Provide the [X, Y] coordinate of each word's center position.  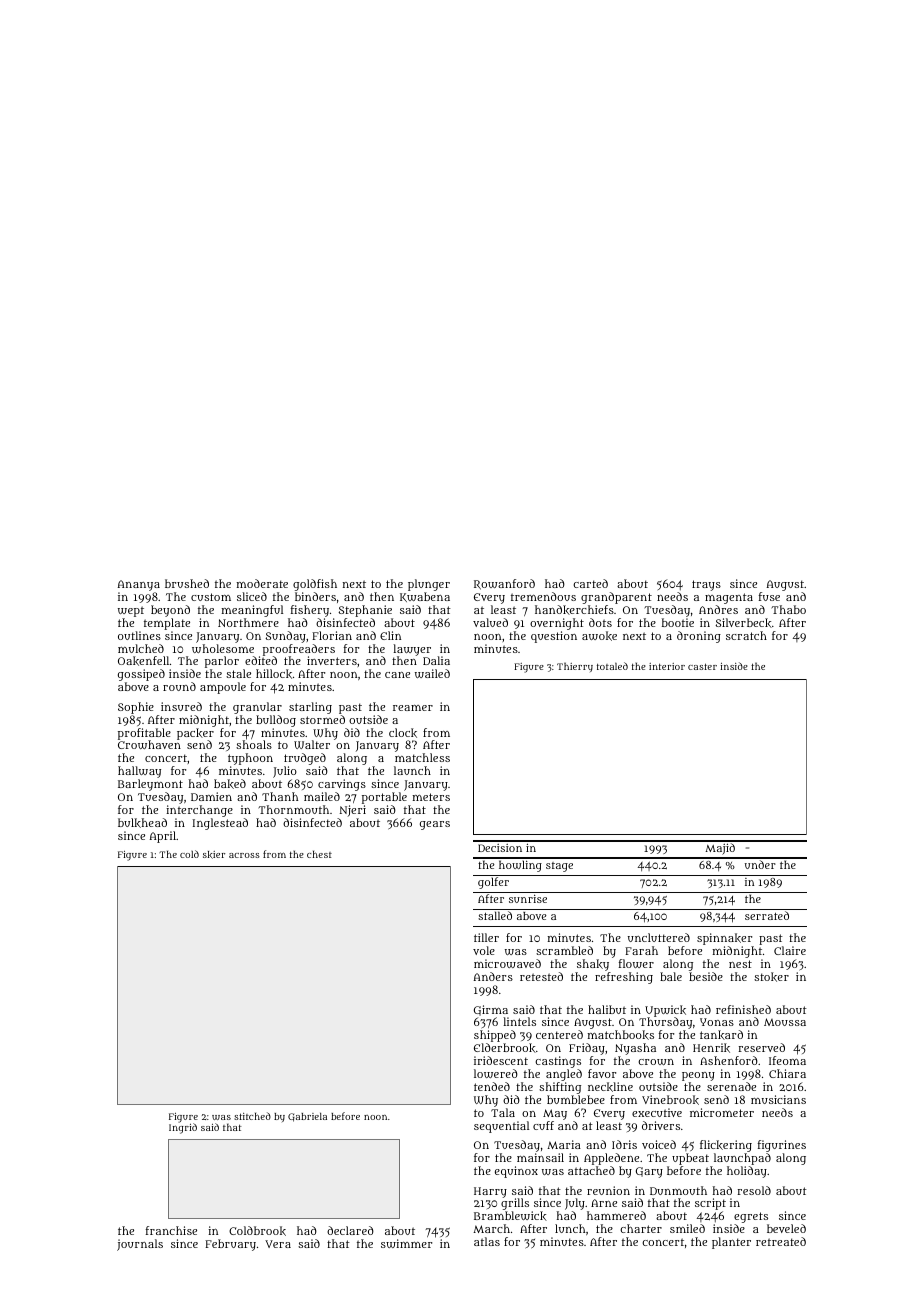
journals [140, 1245]
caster [702, 666]
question [554, 637]
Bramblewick [510, 1216]
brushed [187, 583]
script [710, 1205]
